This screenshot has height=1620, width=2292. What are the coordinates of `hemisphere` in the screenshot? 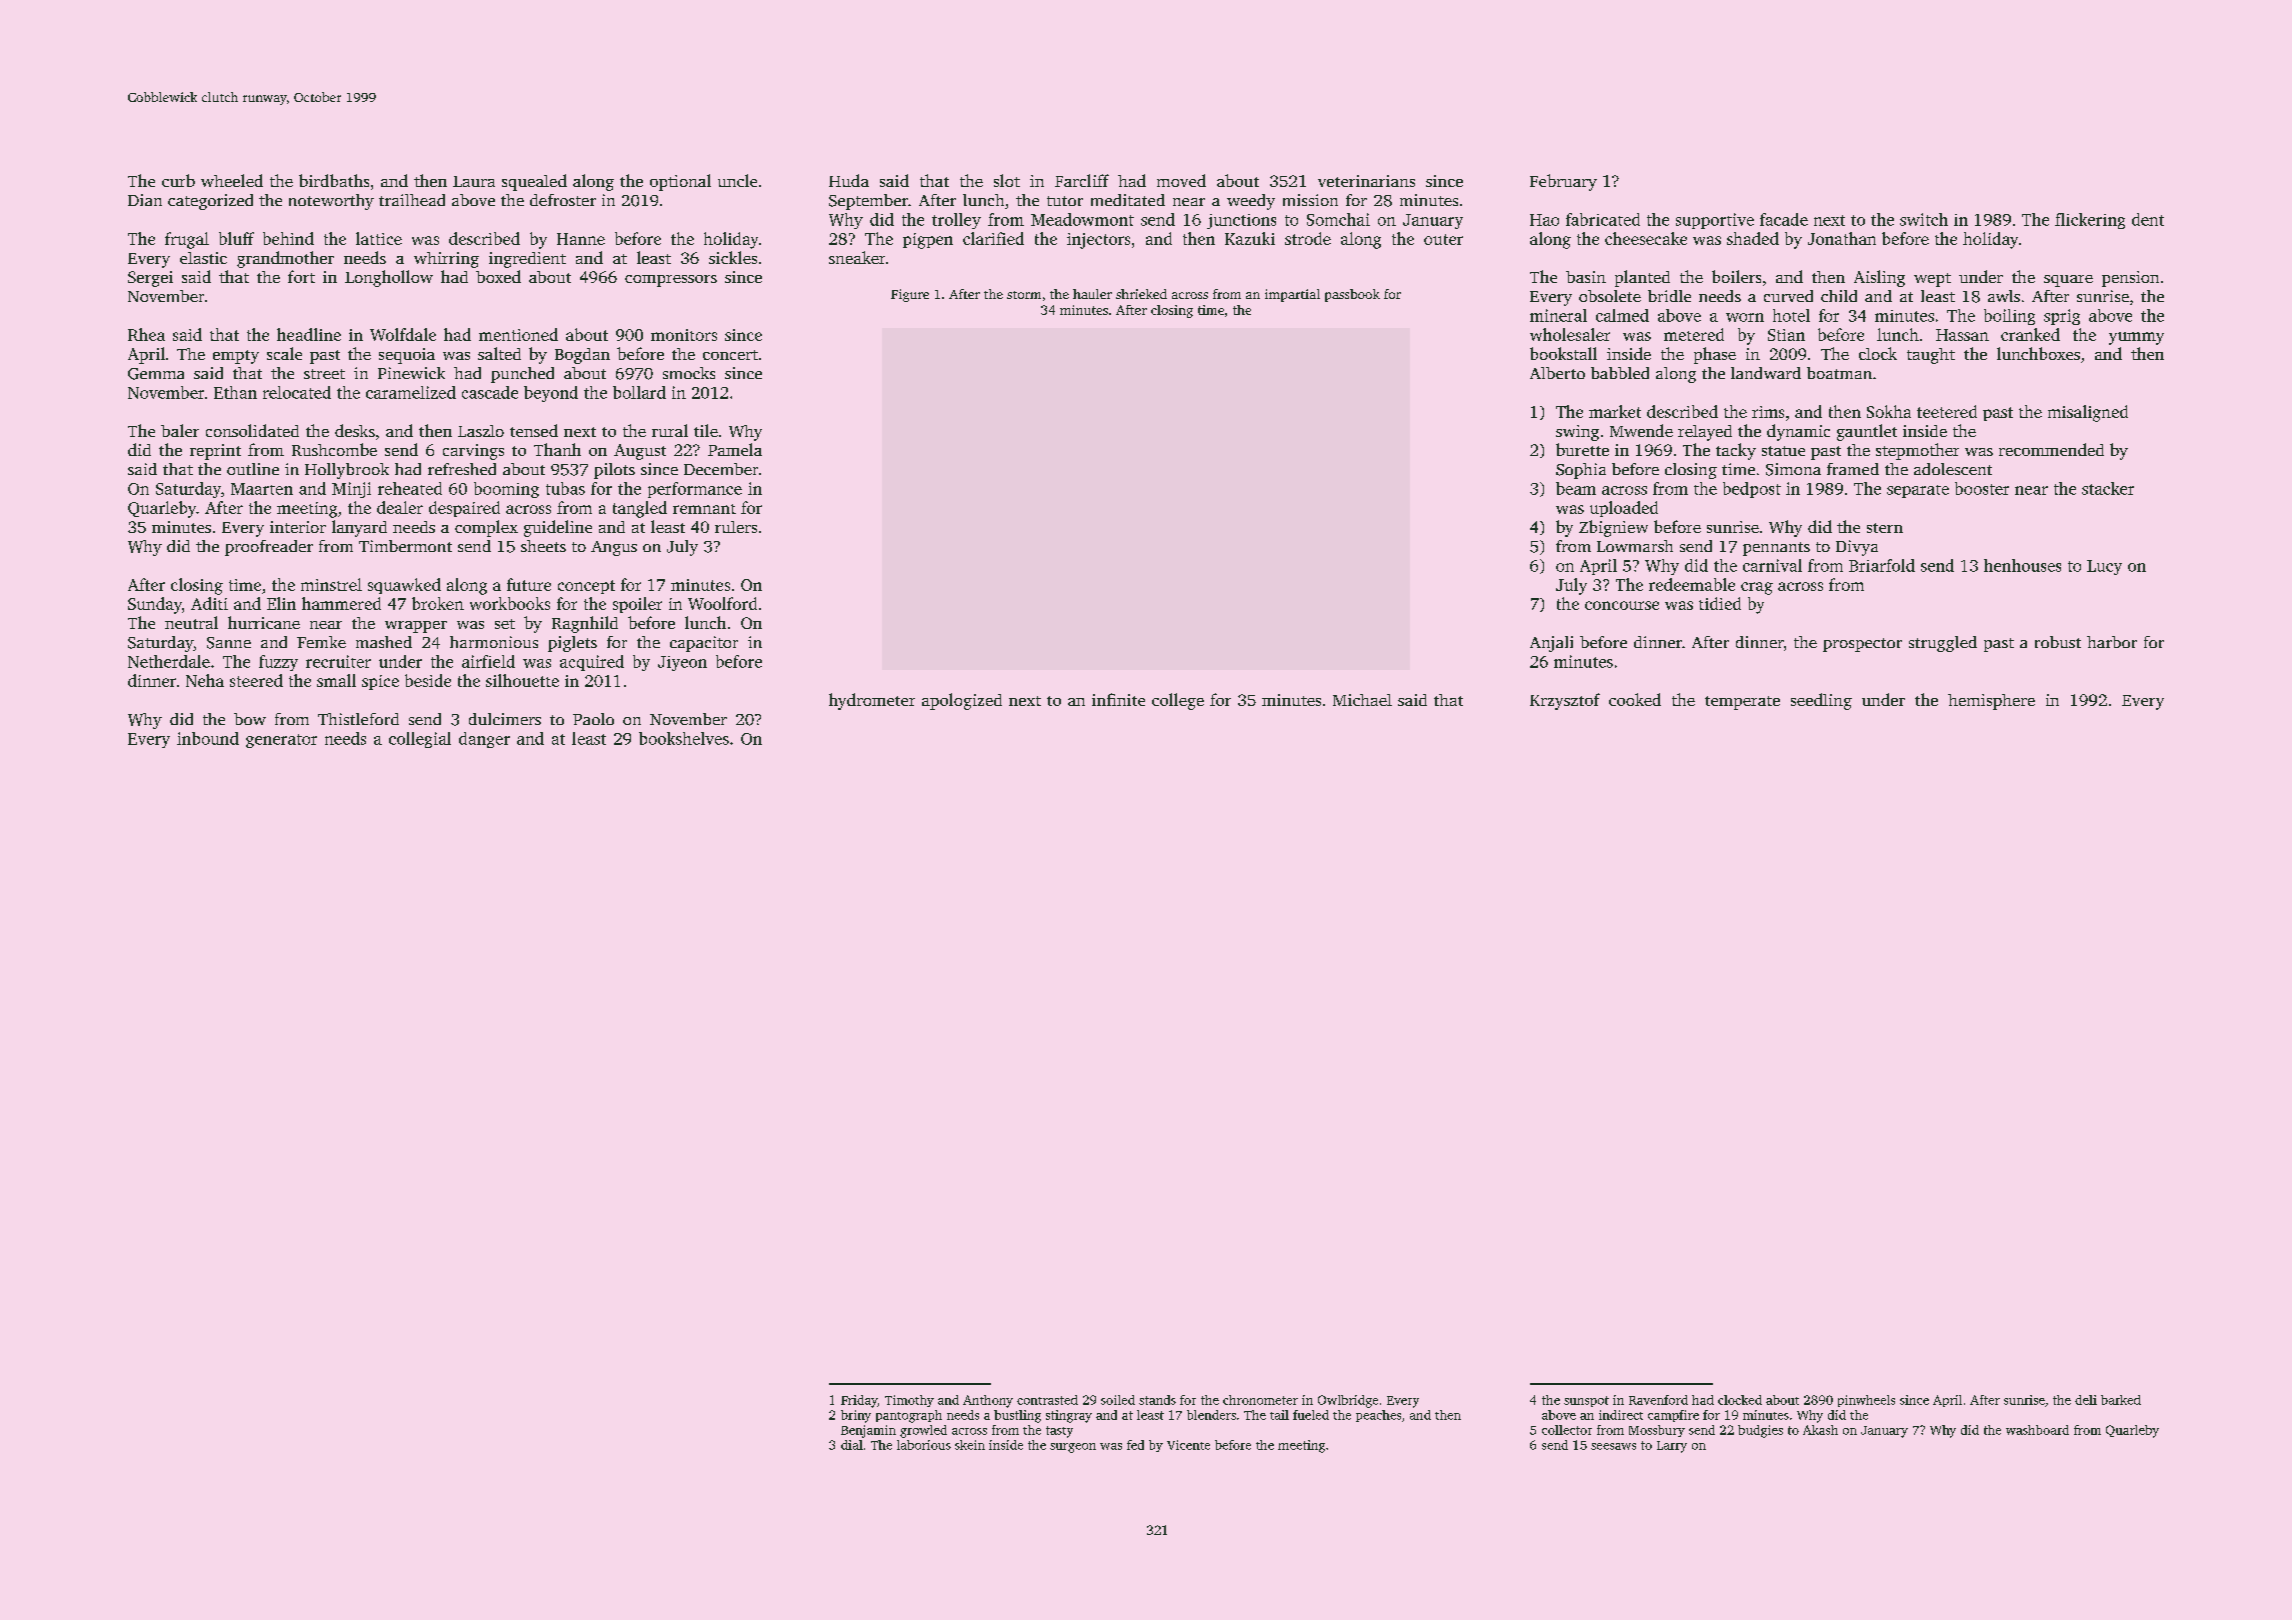 It's located at (1991, 702).
